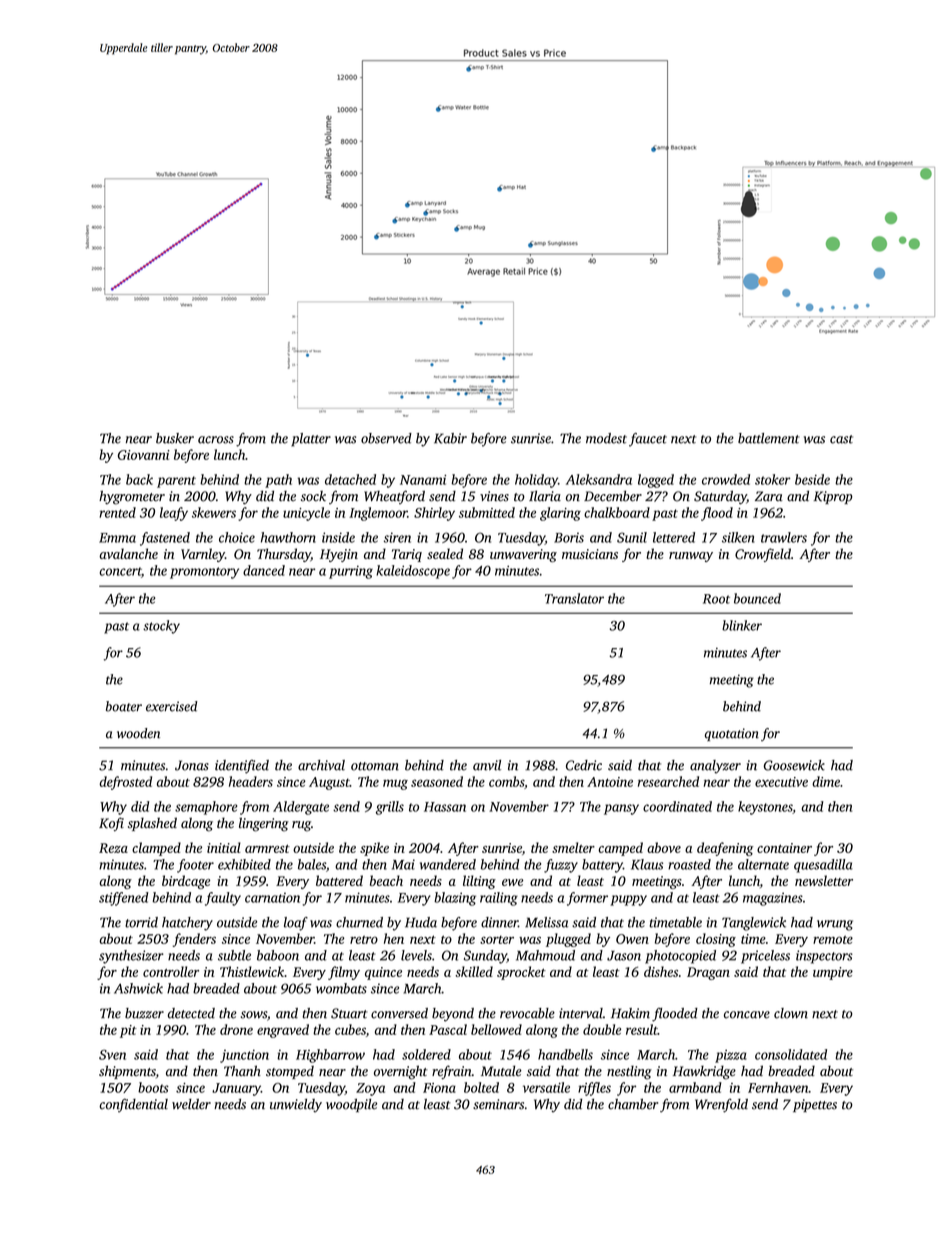  What do you see at coordinates (757, 598) in the page?
I see `bounced` at bounding box center [757, 598].
